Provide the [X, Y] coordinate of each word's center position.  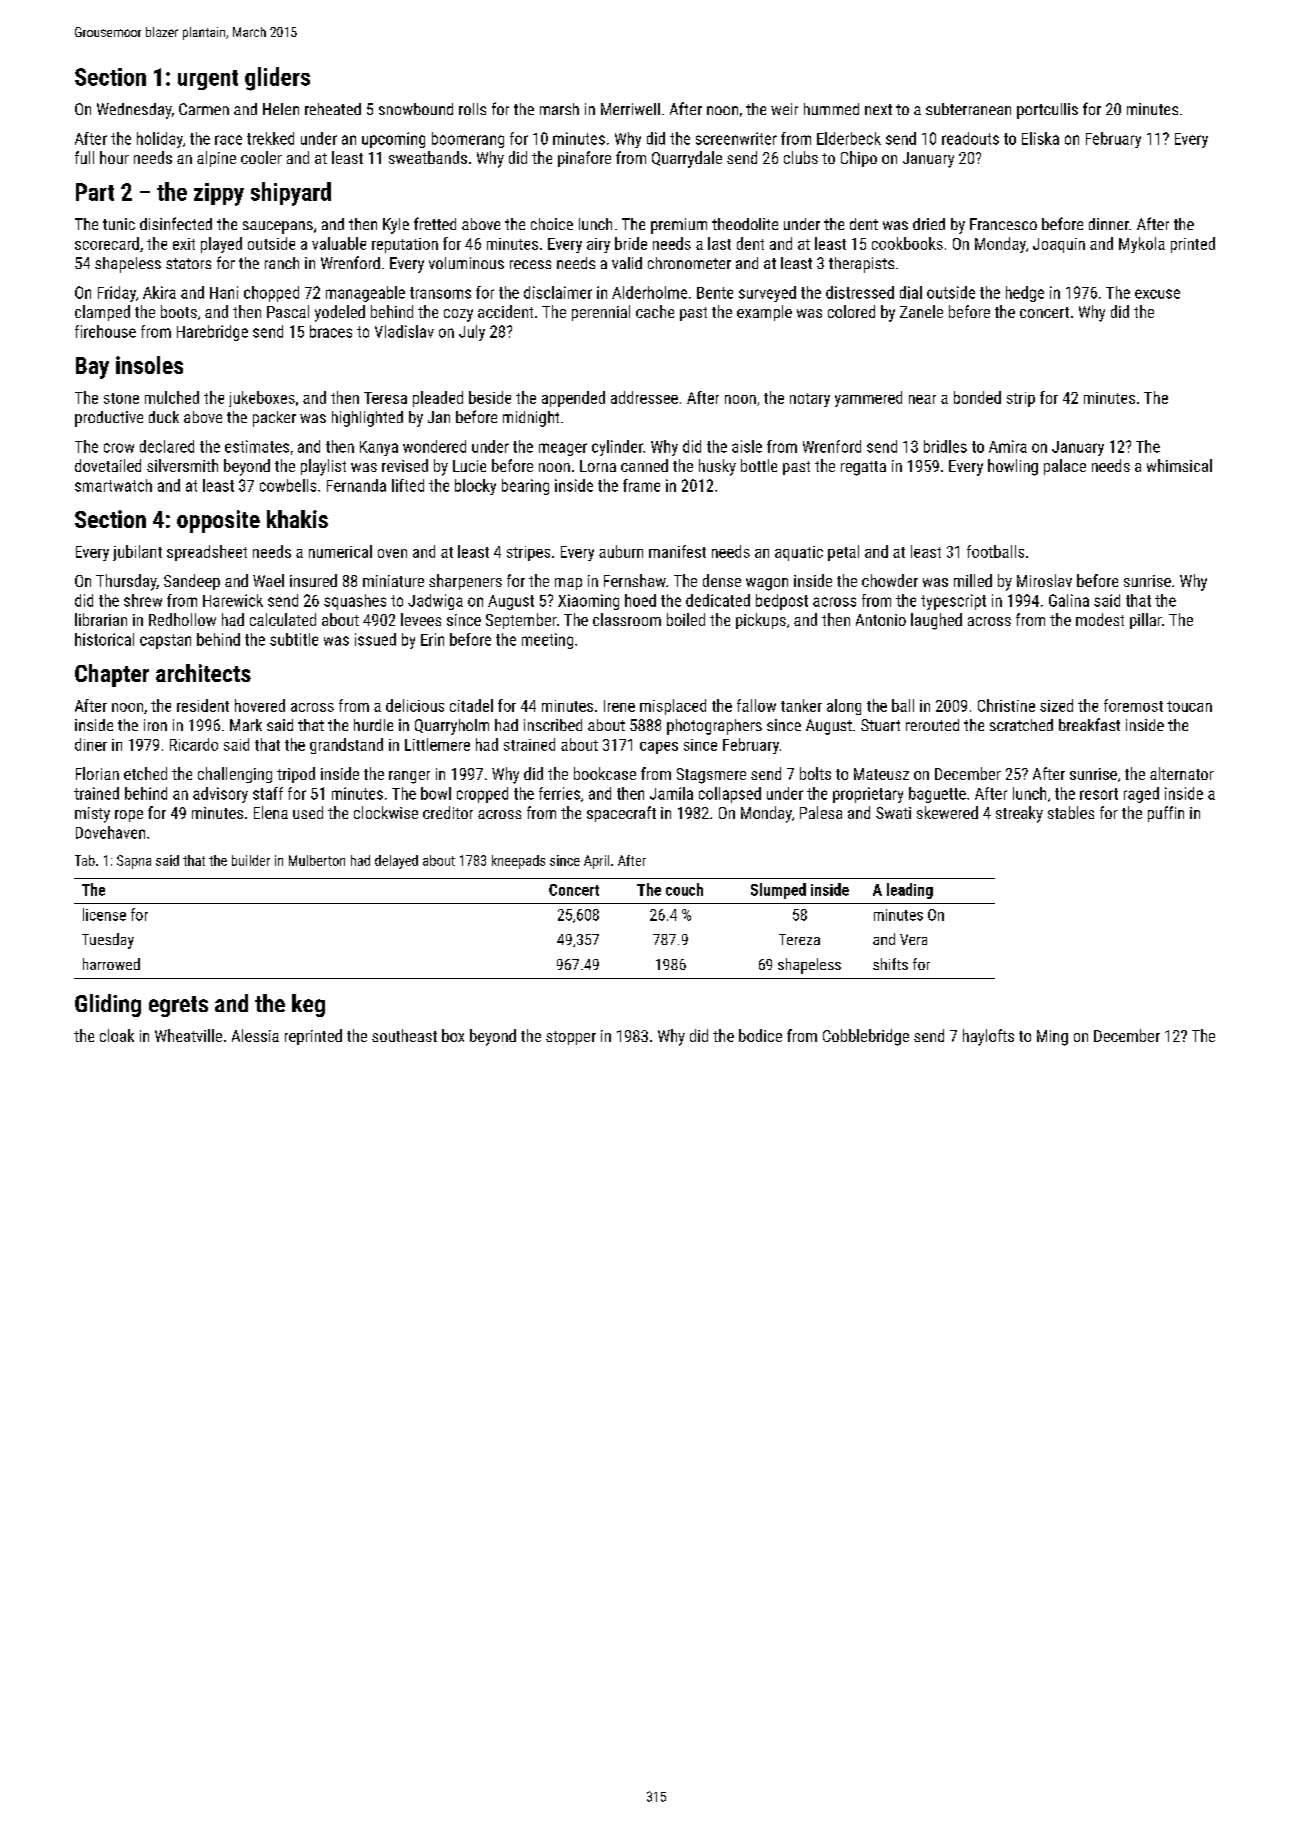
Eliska [1040, 138]
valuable [339, 243]
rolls [472, 109]
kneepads [518, 862]
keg [308, 1005]
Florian [97, 773]
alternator [1182, 773]
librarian [101, 619]
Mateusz [881, 774]
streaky [1019, 814]
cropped [482, 795]
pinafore [584, 159]
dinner [1109, 224]
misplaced [673, 707]
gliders [277, 79]
